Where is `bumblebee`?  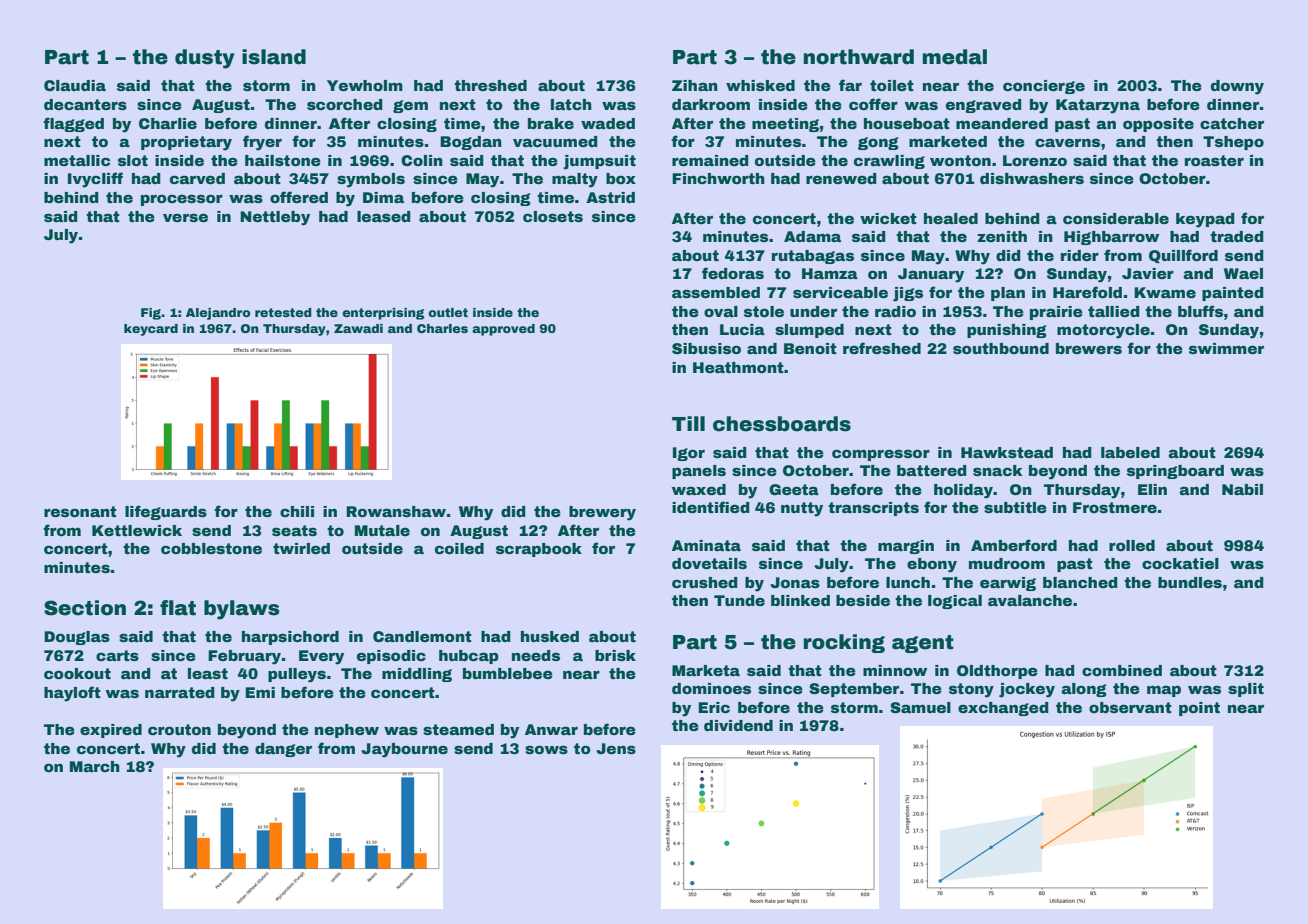
bumblebee is located at coordinates (508, 673).
